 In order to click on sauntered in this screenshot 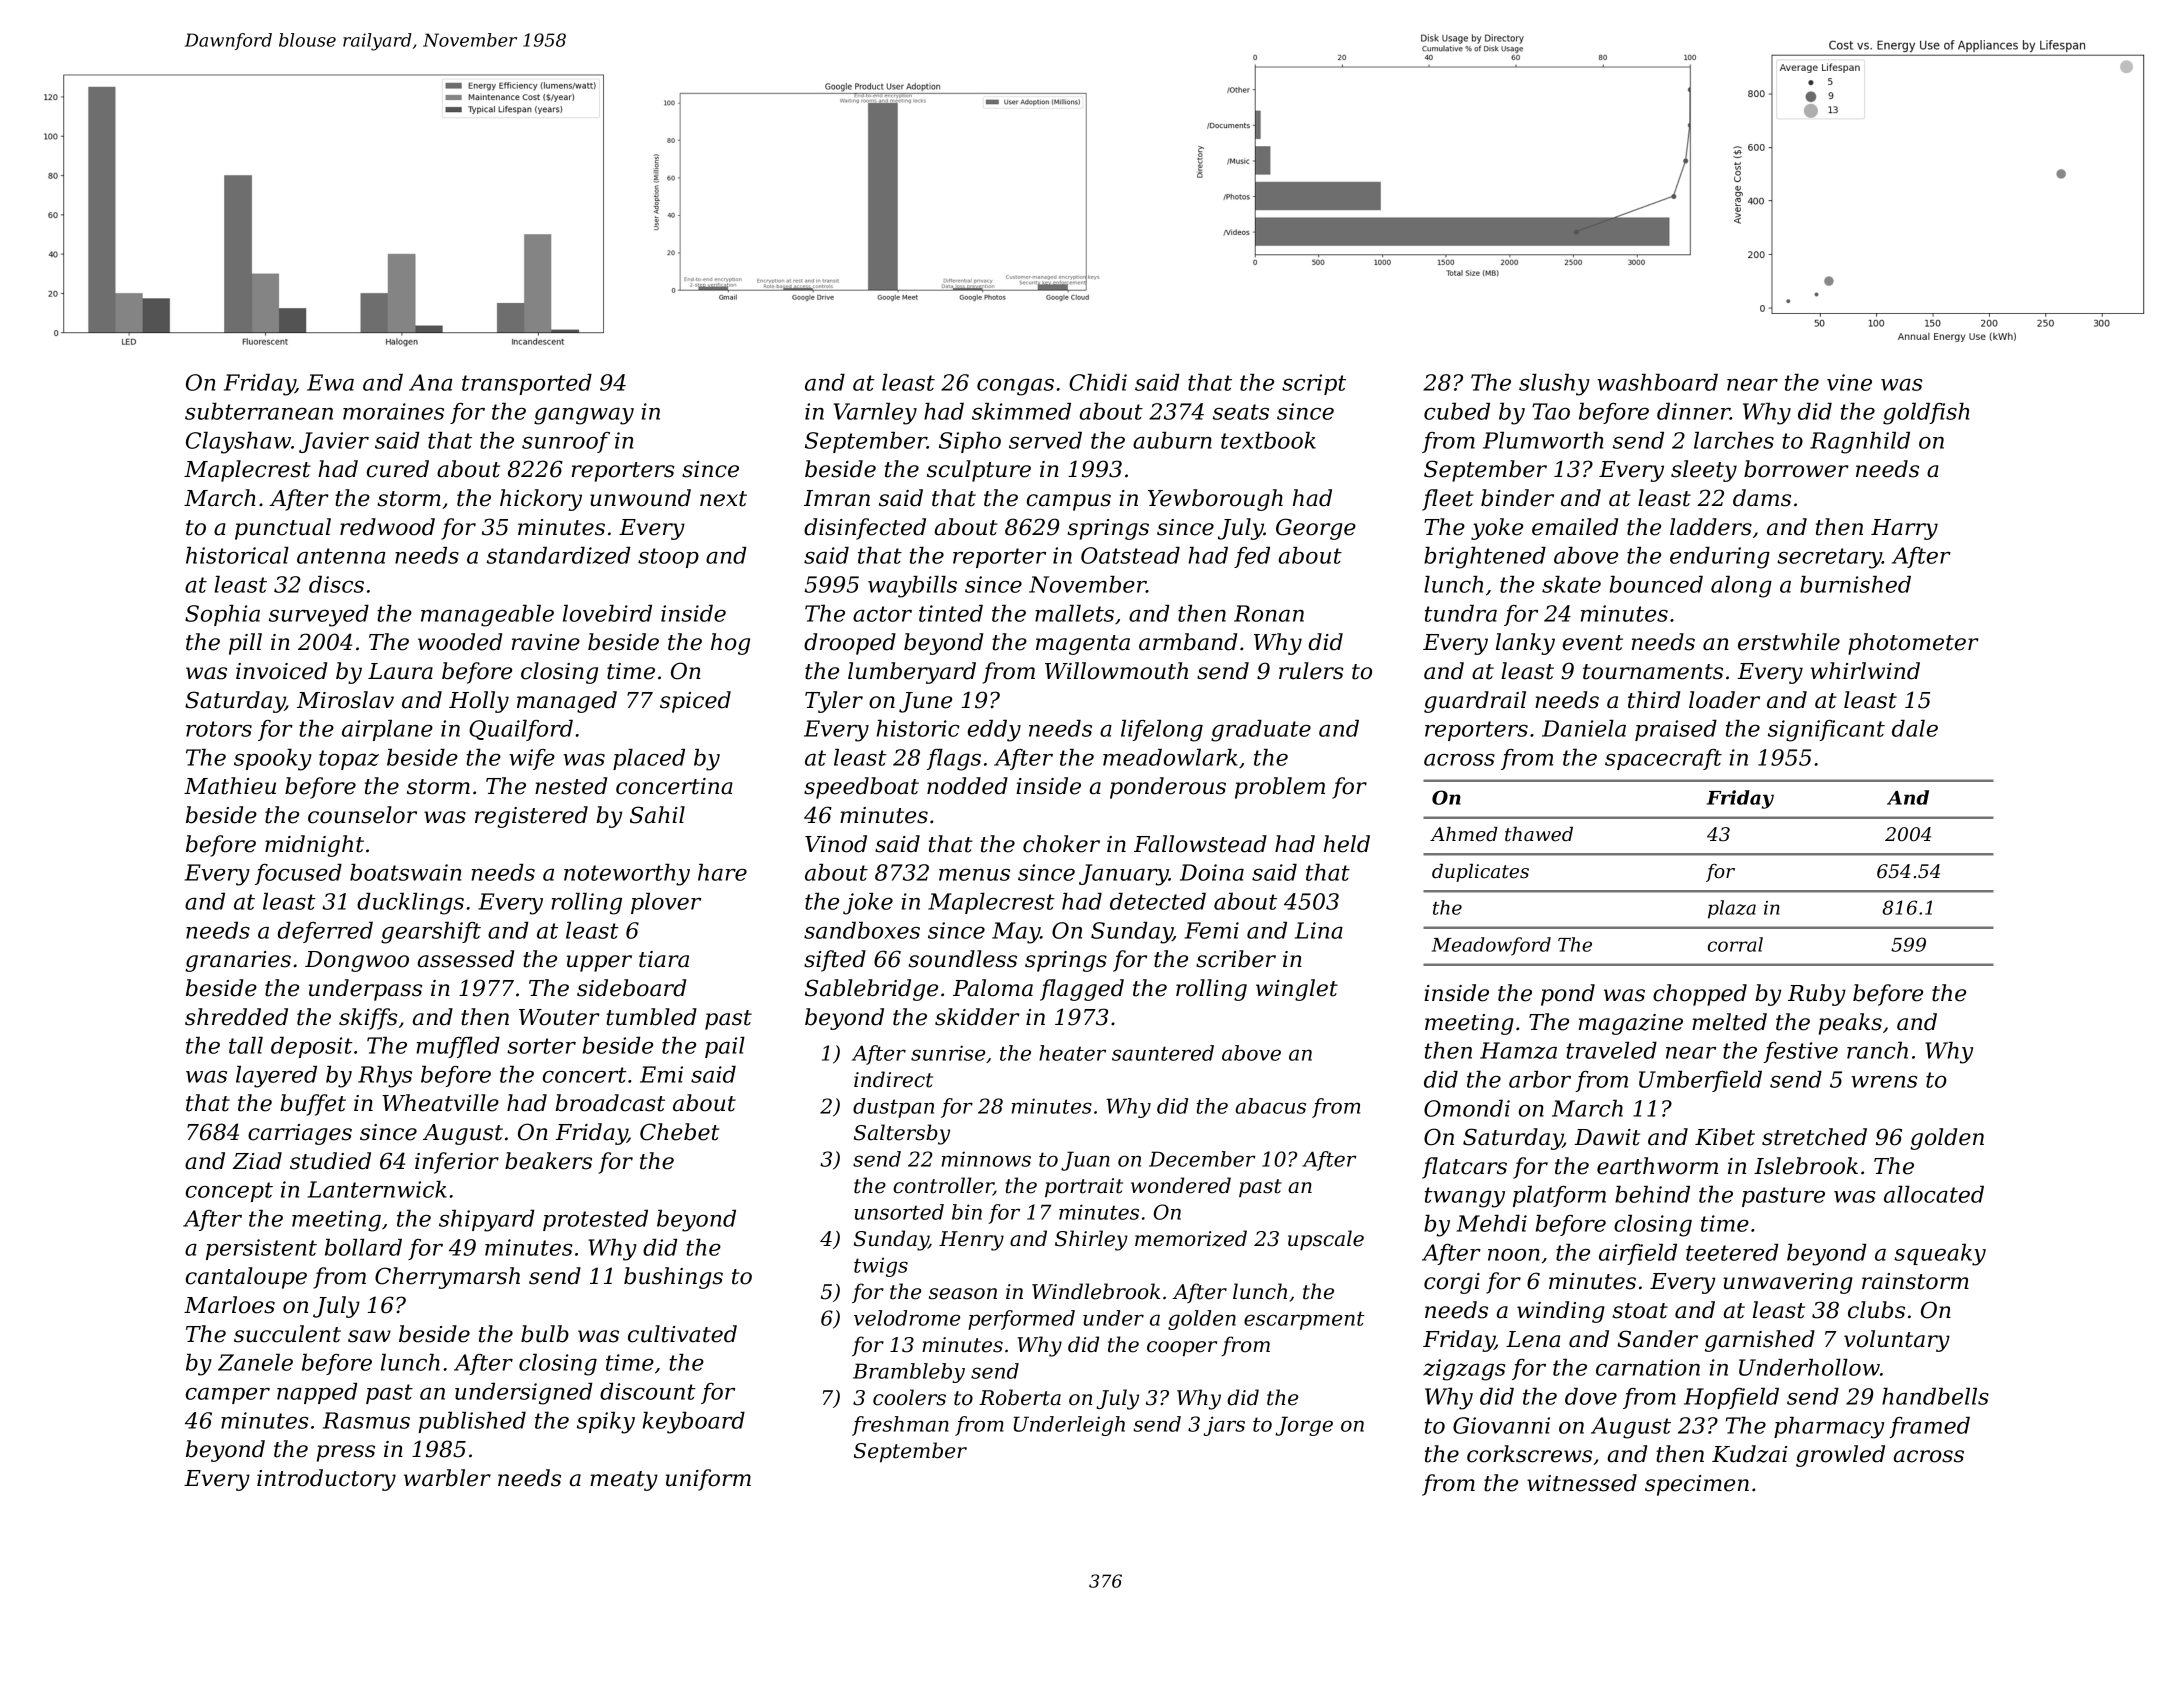, I will do `click(1163, 1053)`.
